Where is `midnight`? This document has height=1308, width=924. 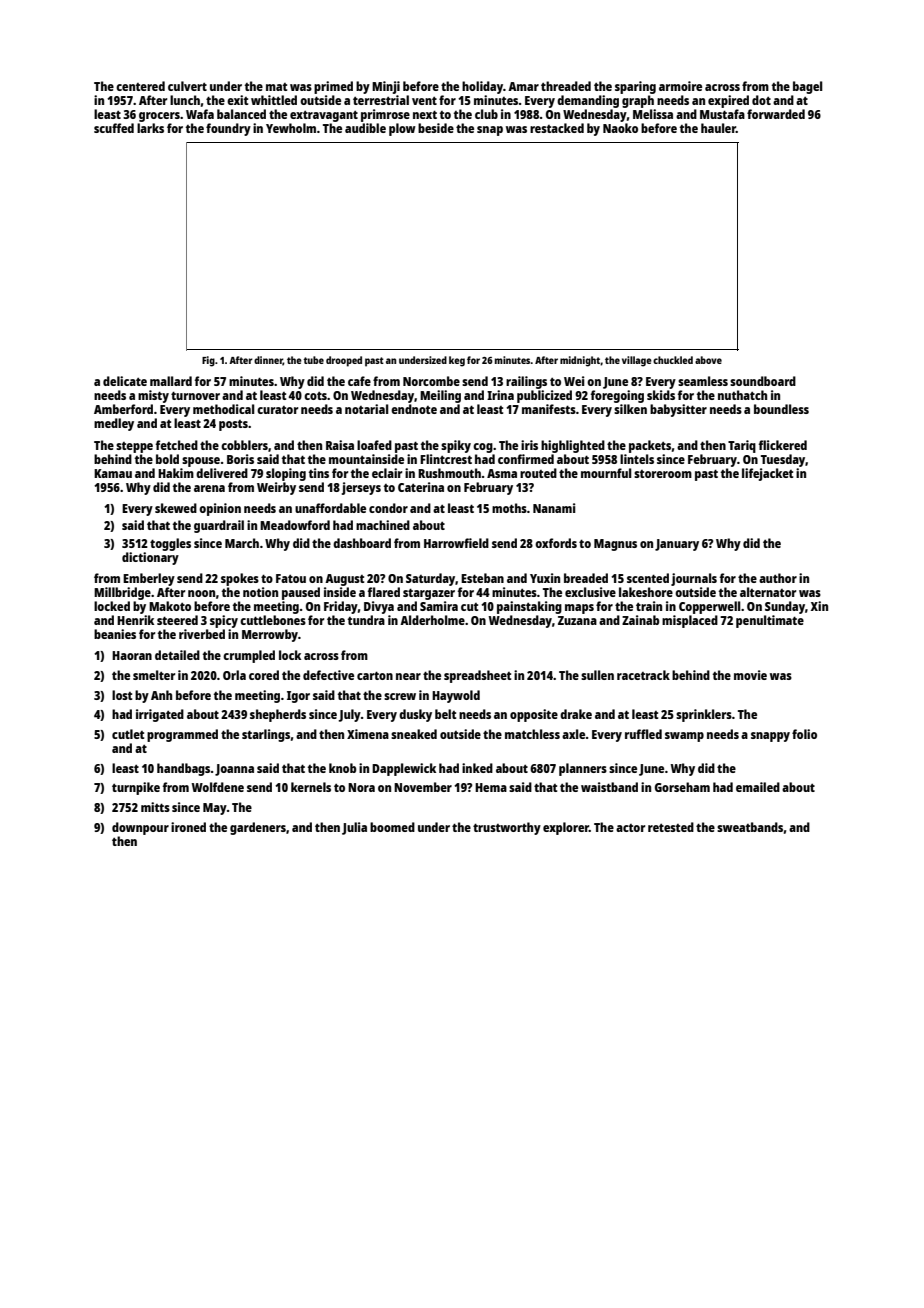
midnight is located at coordinates (580, 361).
